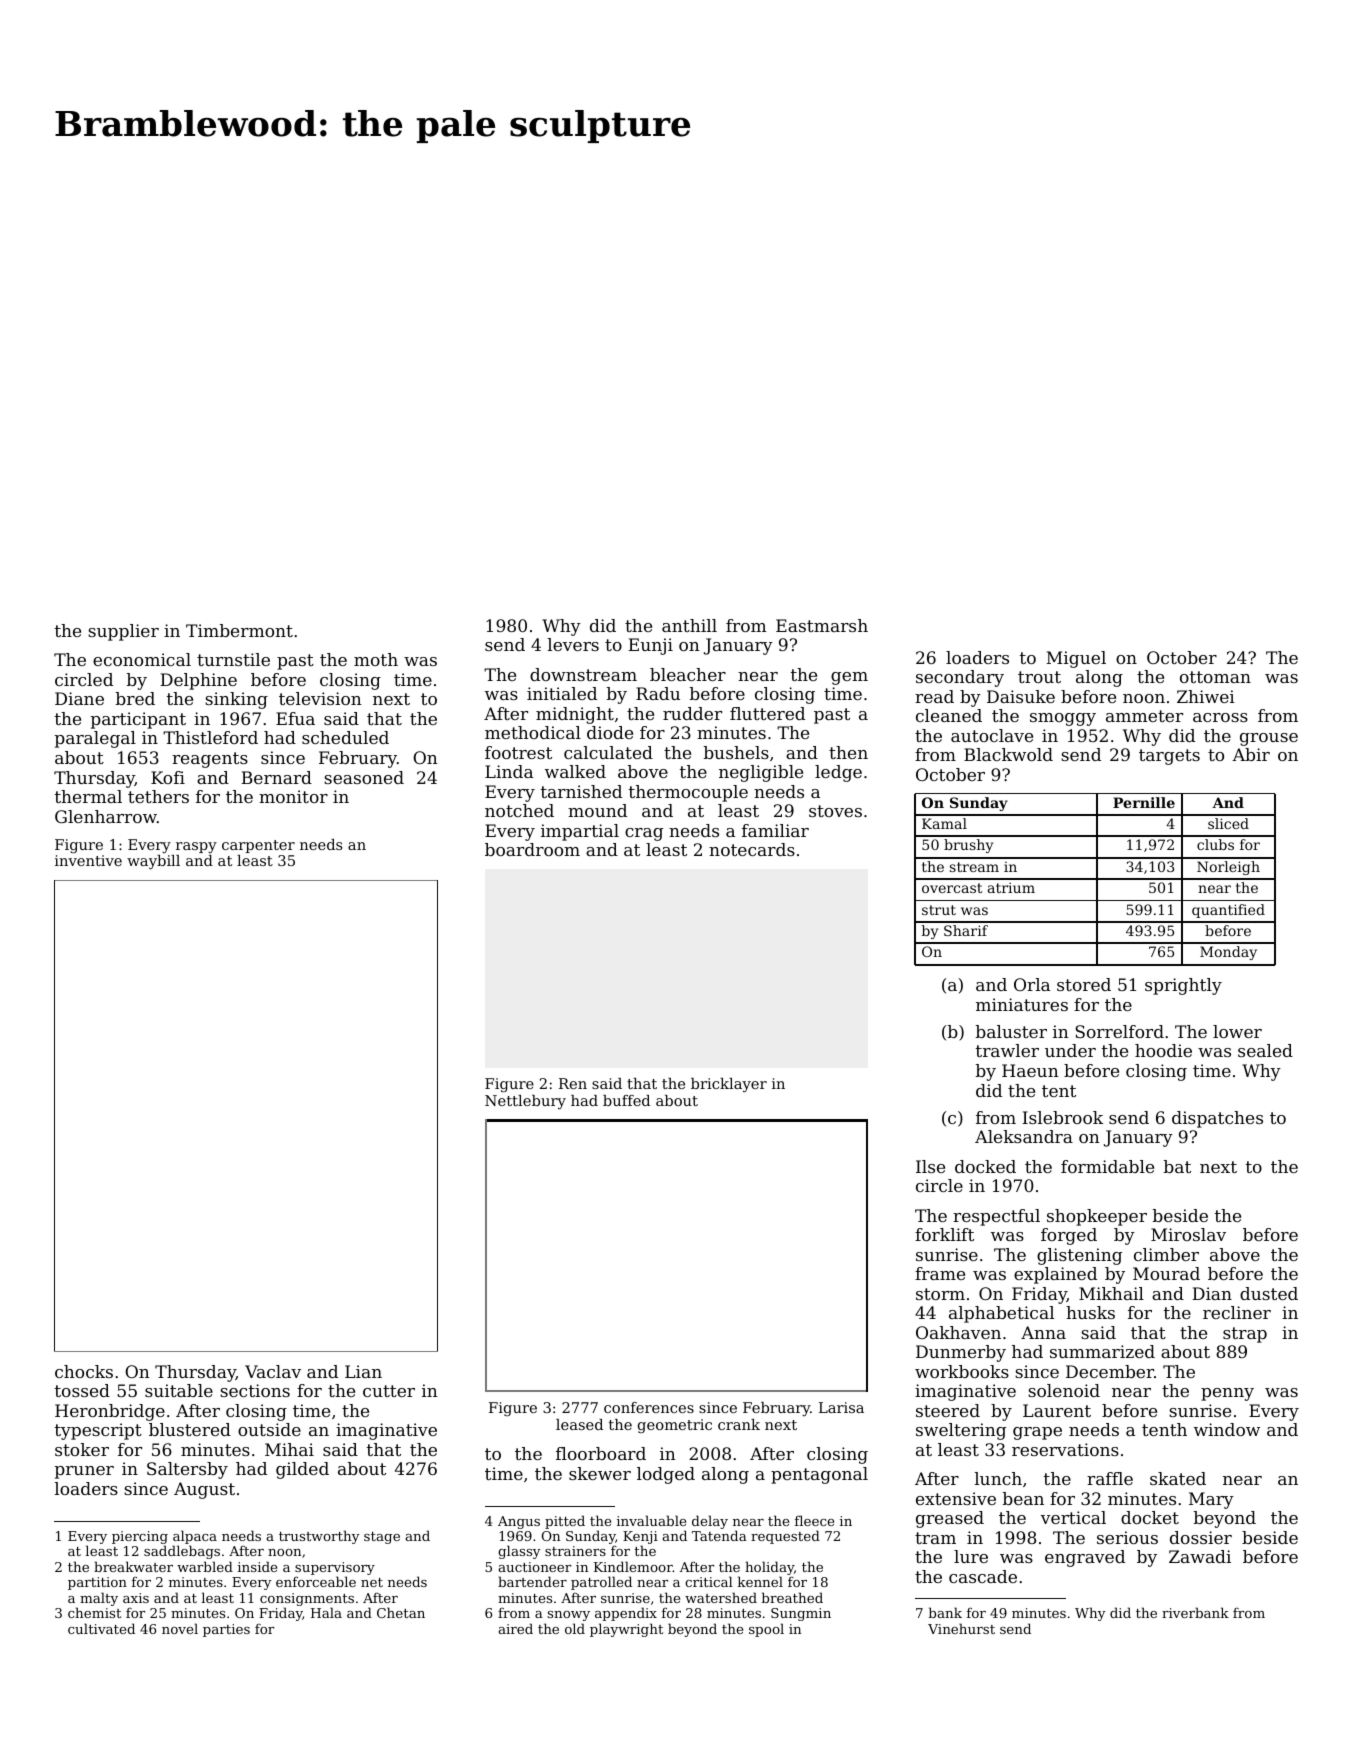 This page has width=1353, height=1751. What do you see at coordinates (841, 1407) in the page?
I see `Larisa` at bounding box center [841, 1407].
